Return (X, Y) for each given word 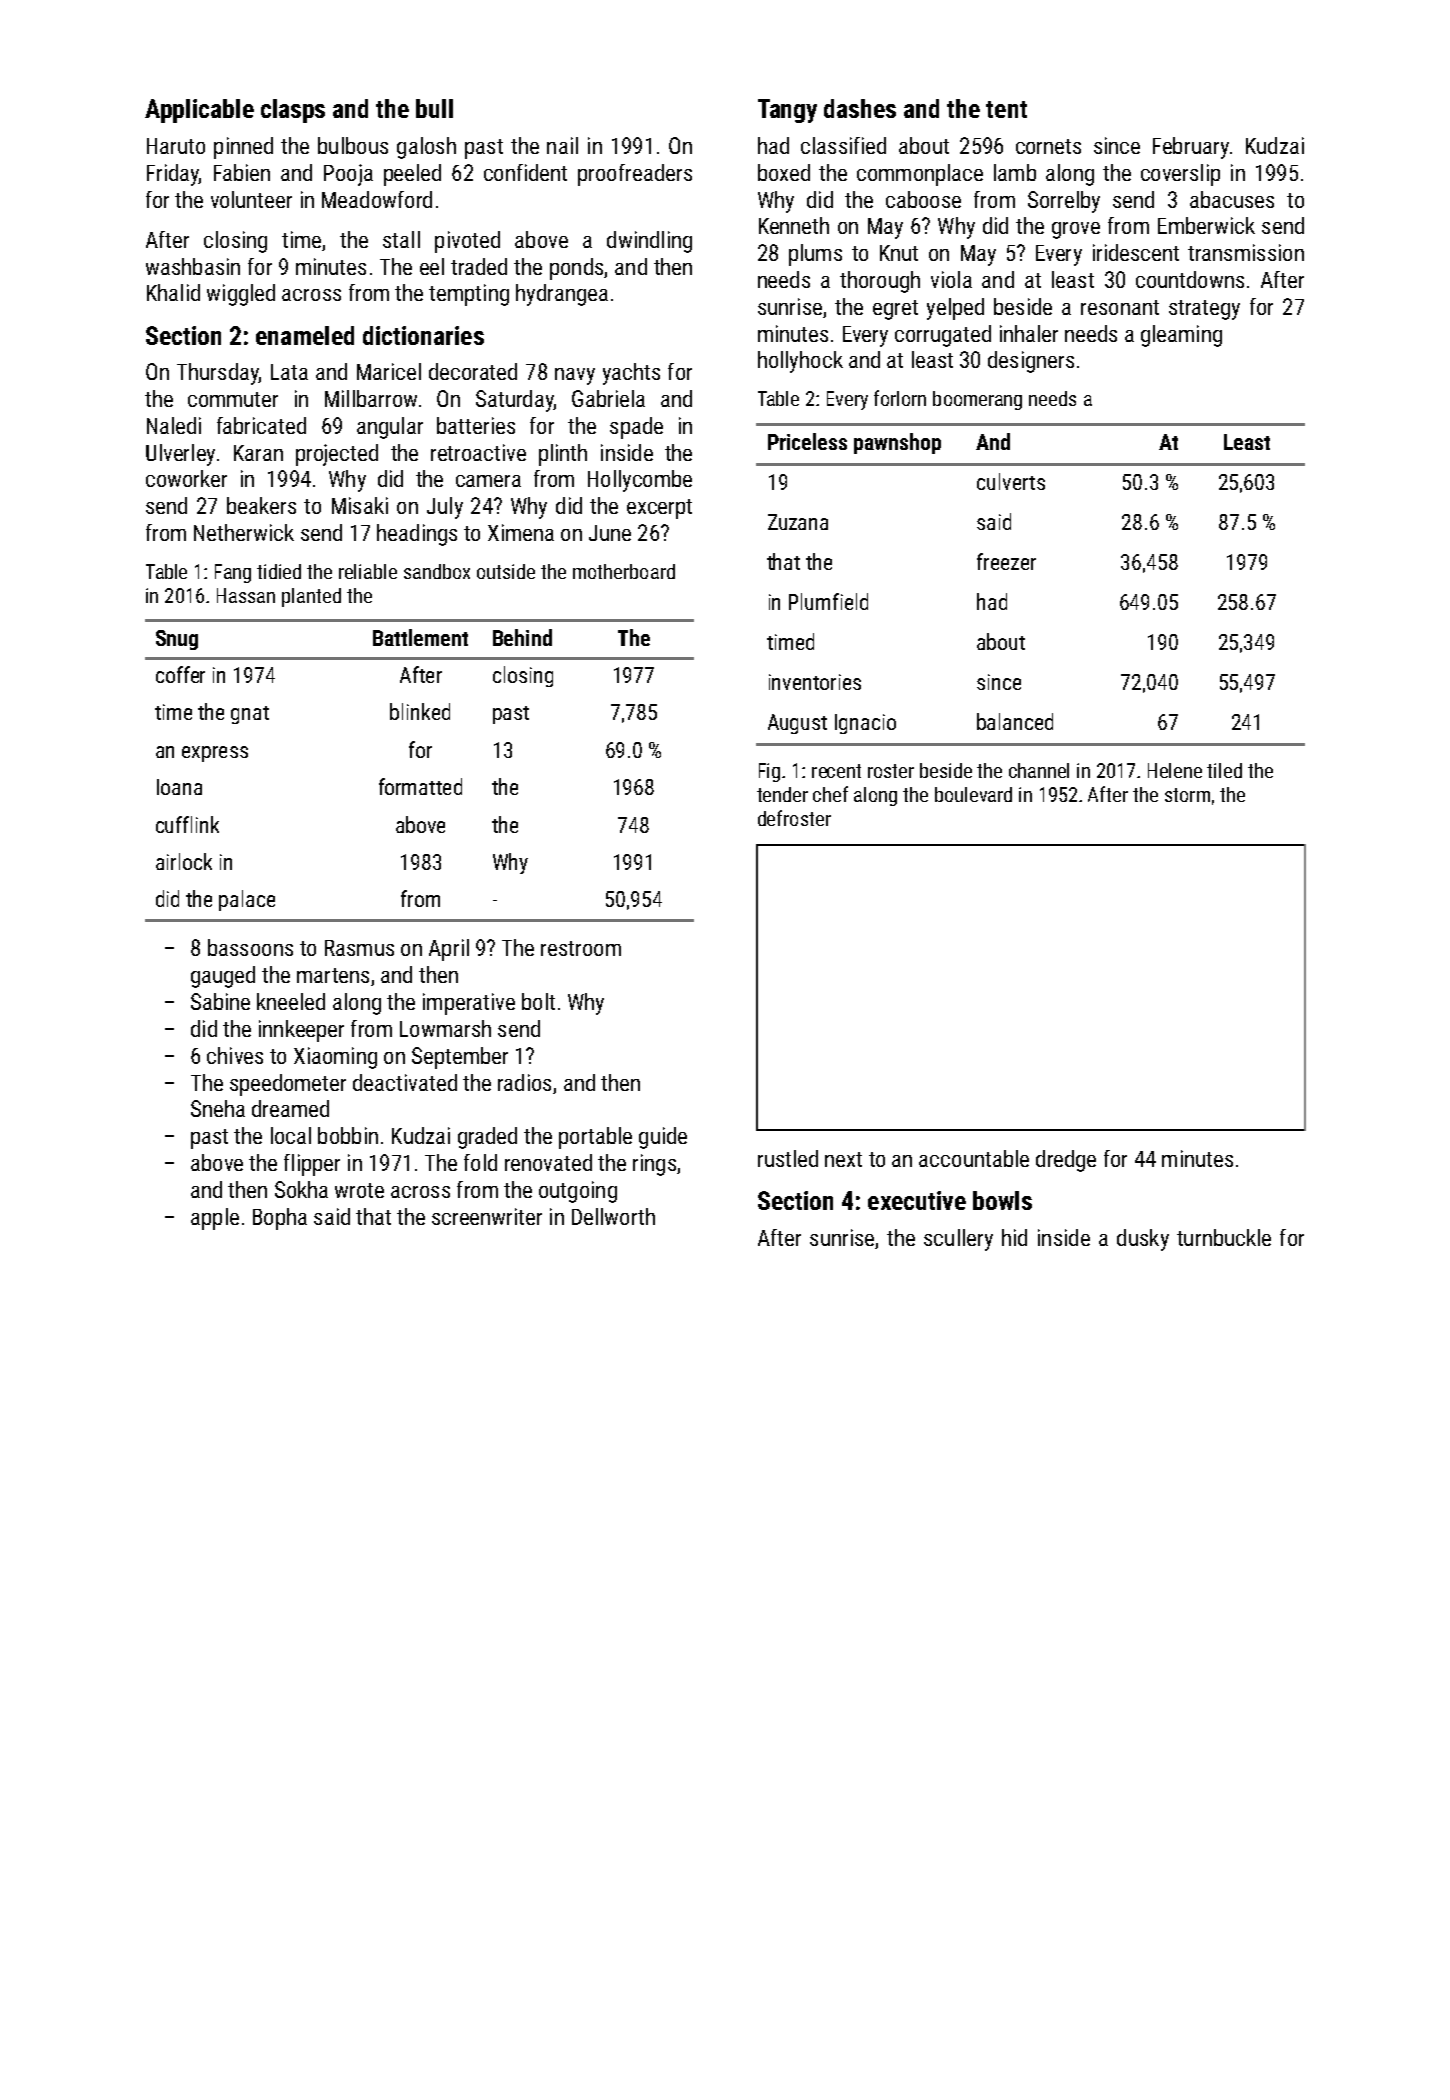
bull (434, 108)
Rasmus (359, 948)
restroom (581, 948)
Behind (522, 637)
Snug (177, 640)
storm (1187, 795)
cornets (1048, 146)
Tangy (787, 111)
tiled (1224, 770)
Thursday (218, 374)
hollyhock (800, 362)
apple (215, 1219)
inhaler (1029, 333)
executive (917, 1200)
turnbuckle (1224, 1237)
